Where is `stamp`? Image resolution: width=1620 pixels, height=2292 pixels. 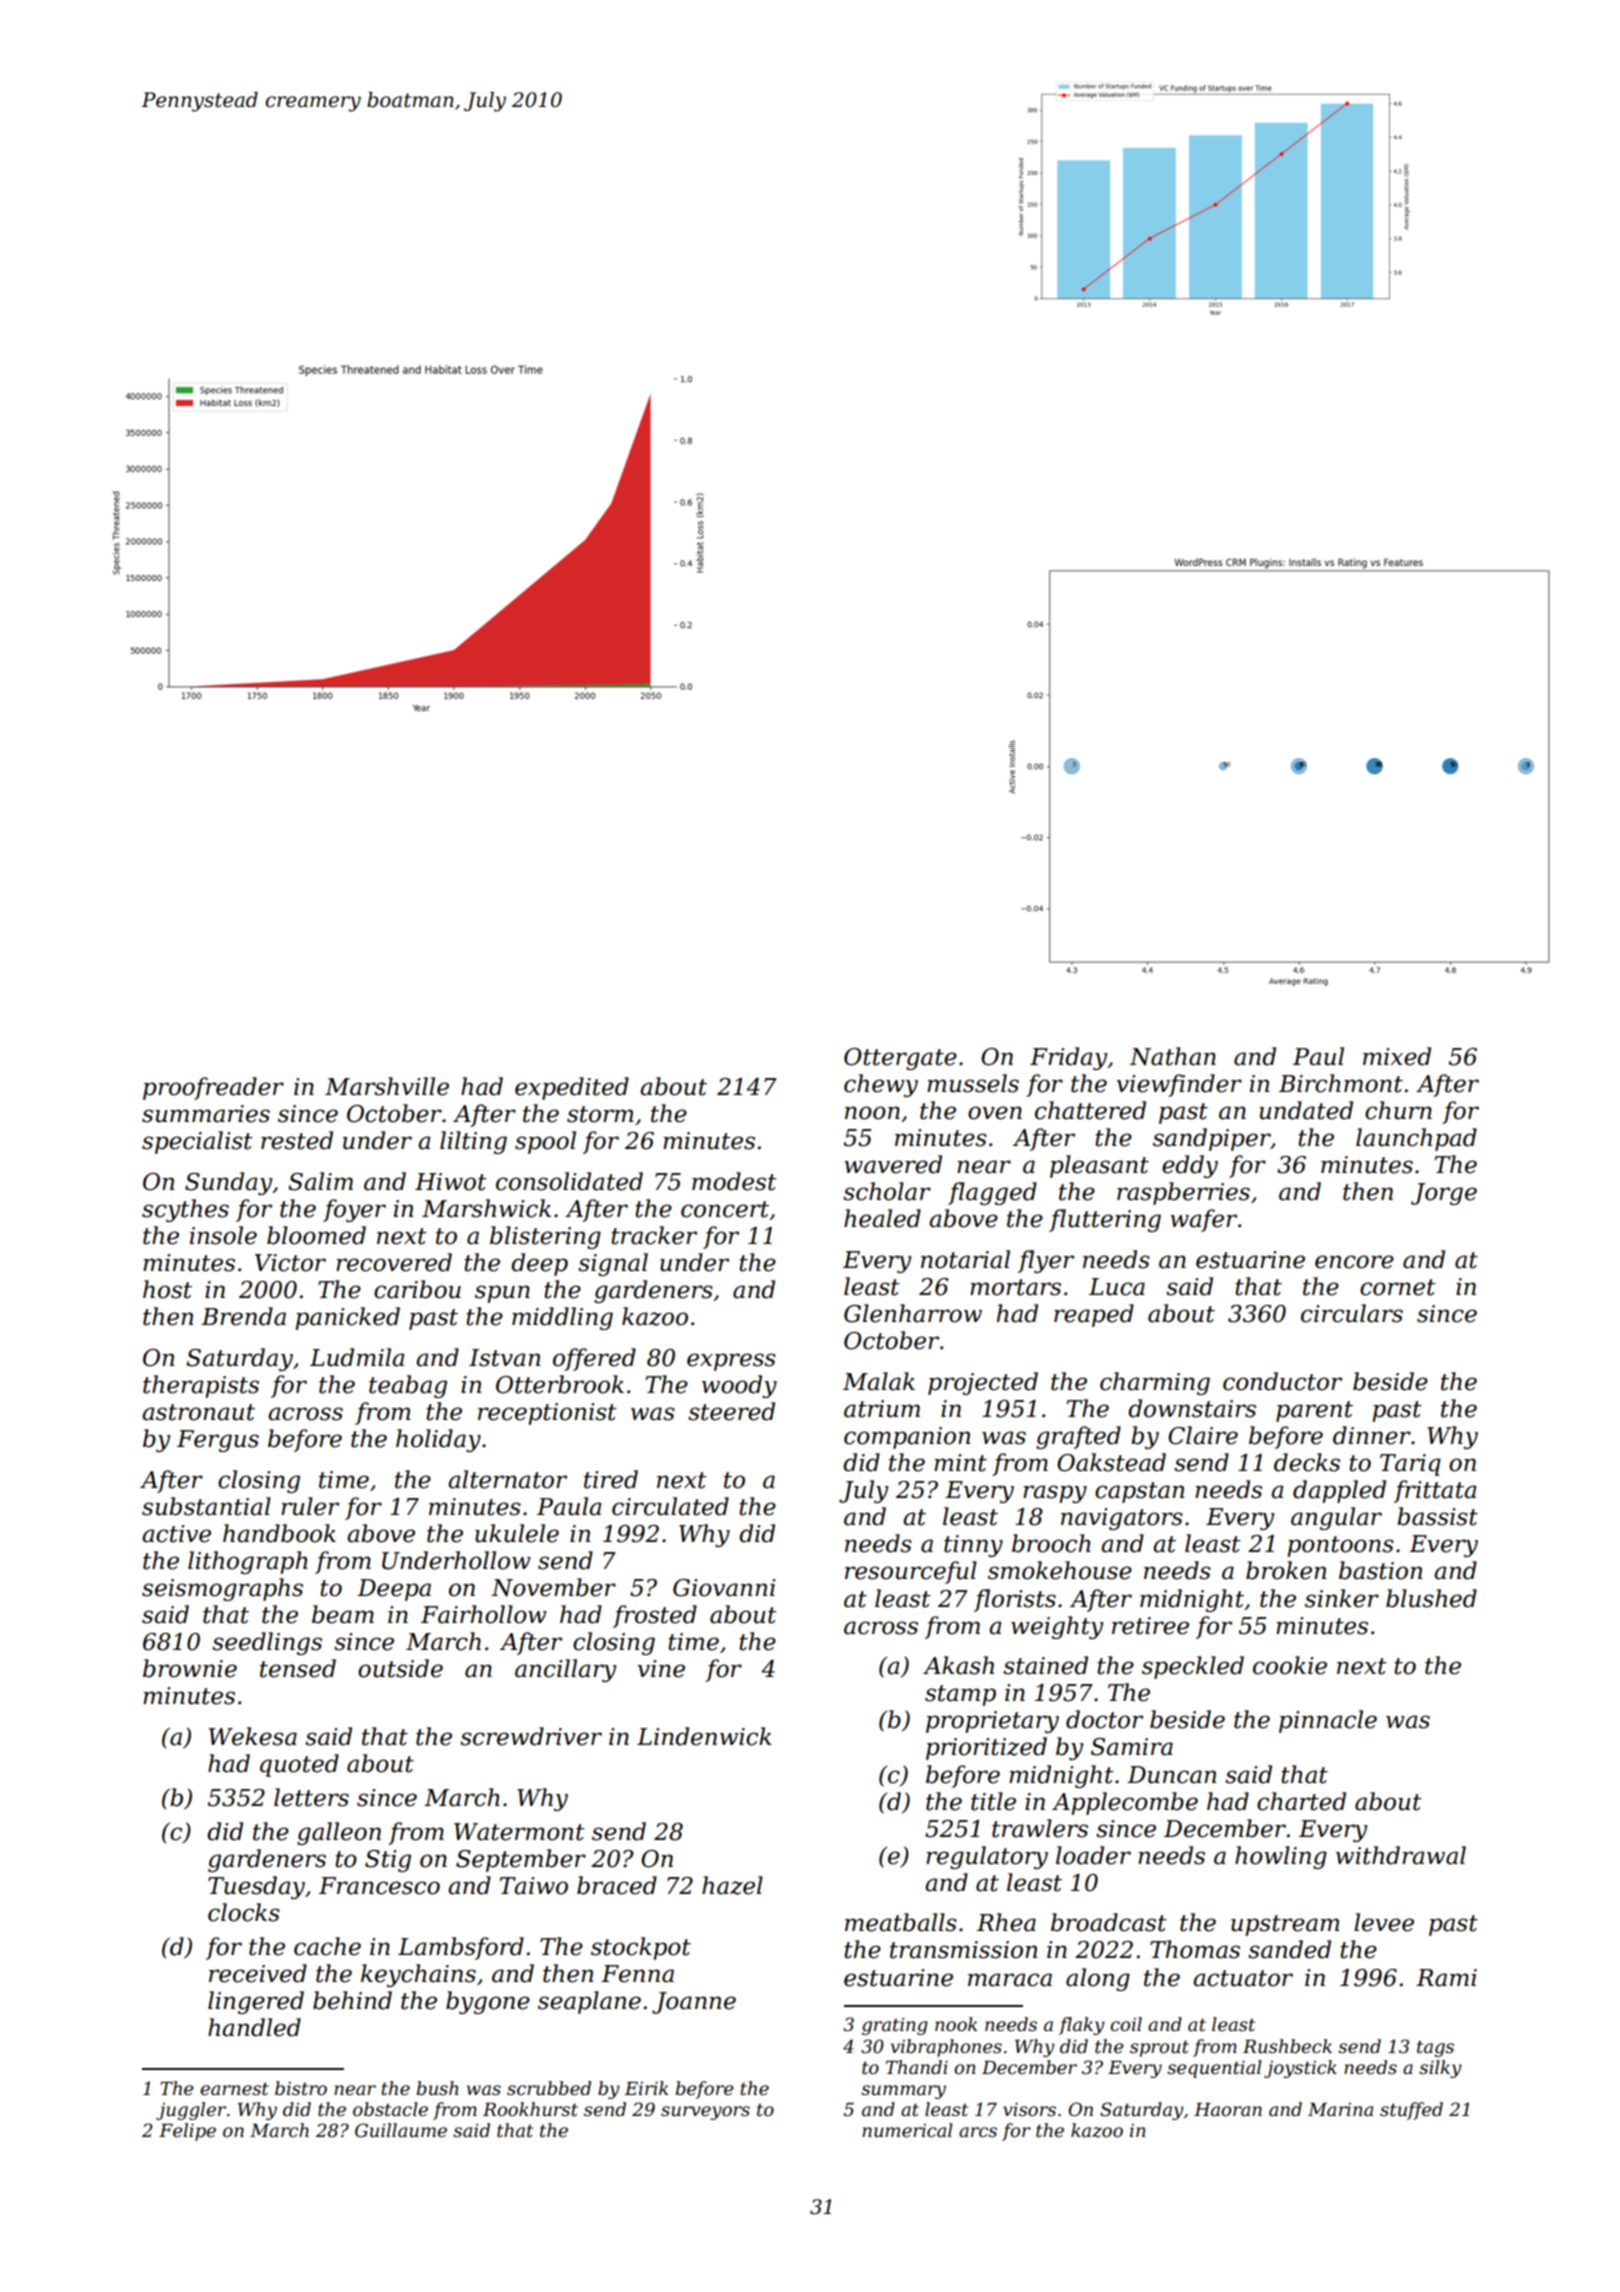 stamp is located at coordinates (960, 1695).
